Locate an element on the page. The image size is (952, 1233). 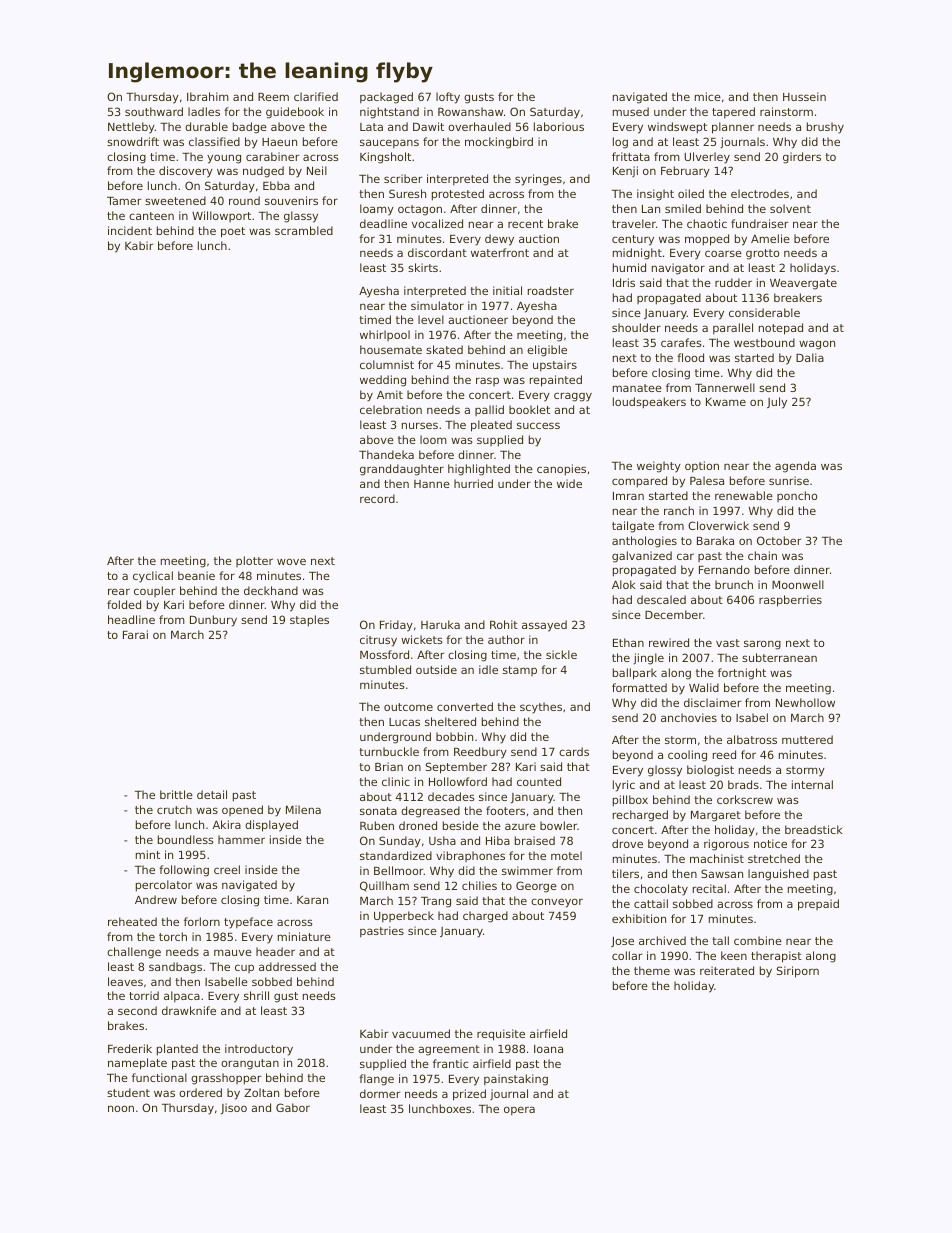
upstairs is located at coordinates (555, 365).
